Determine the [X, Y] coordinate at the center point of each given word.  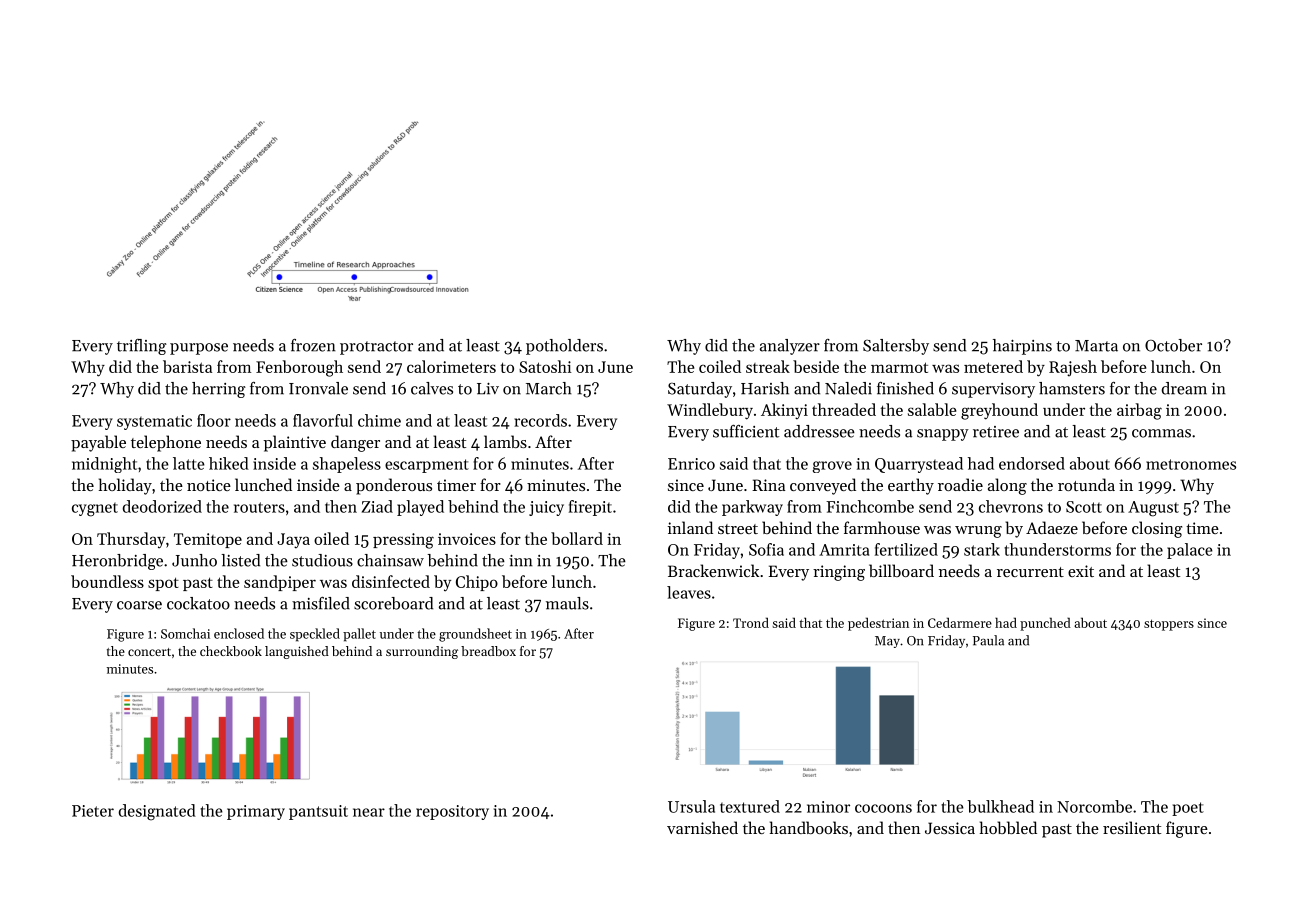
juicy [546, 508]
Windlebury [710, 411]
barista [187, 366]
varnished [702, 827]
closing [1157, 529]
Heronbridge [117, 562]
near [369, 812]
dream [1184, 388]
